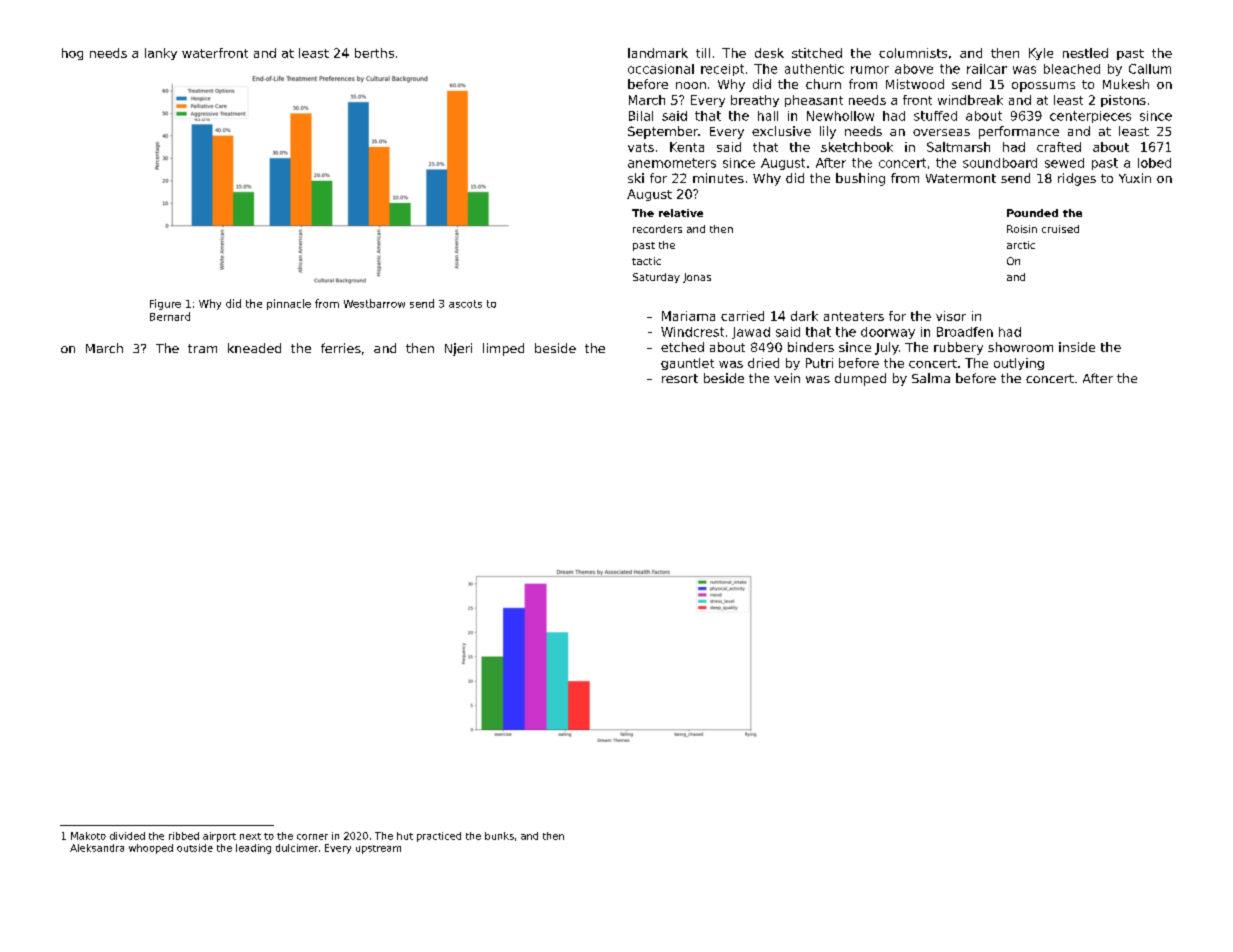 The width and height of the screenshot is (1233, 952). What do you see at coordinates (165, 304) in the screenshot?
I see `Figure` at bounding box center [165, 304].
